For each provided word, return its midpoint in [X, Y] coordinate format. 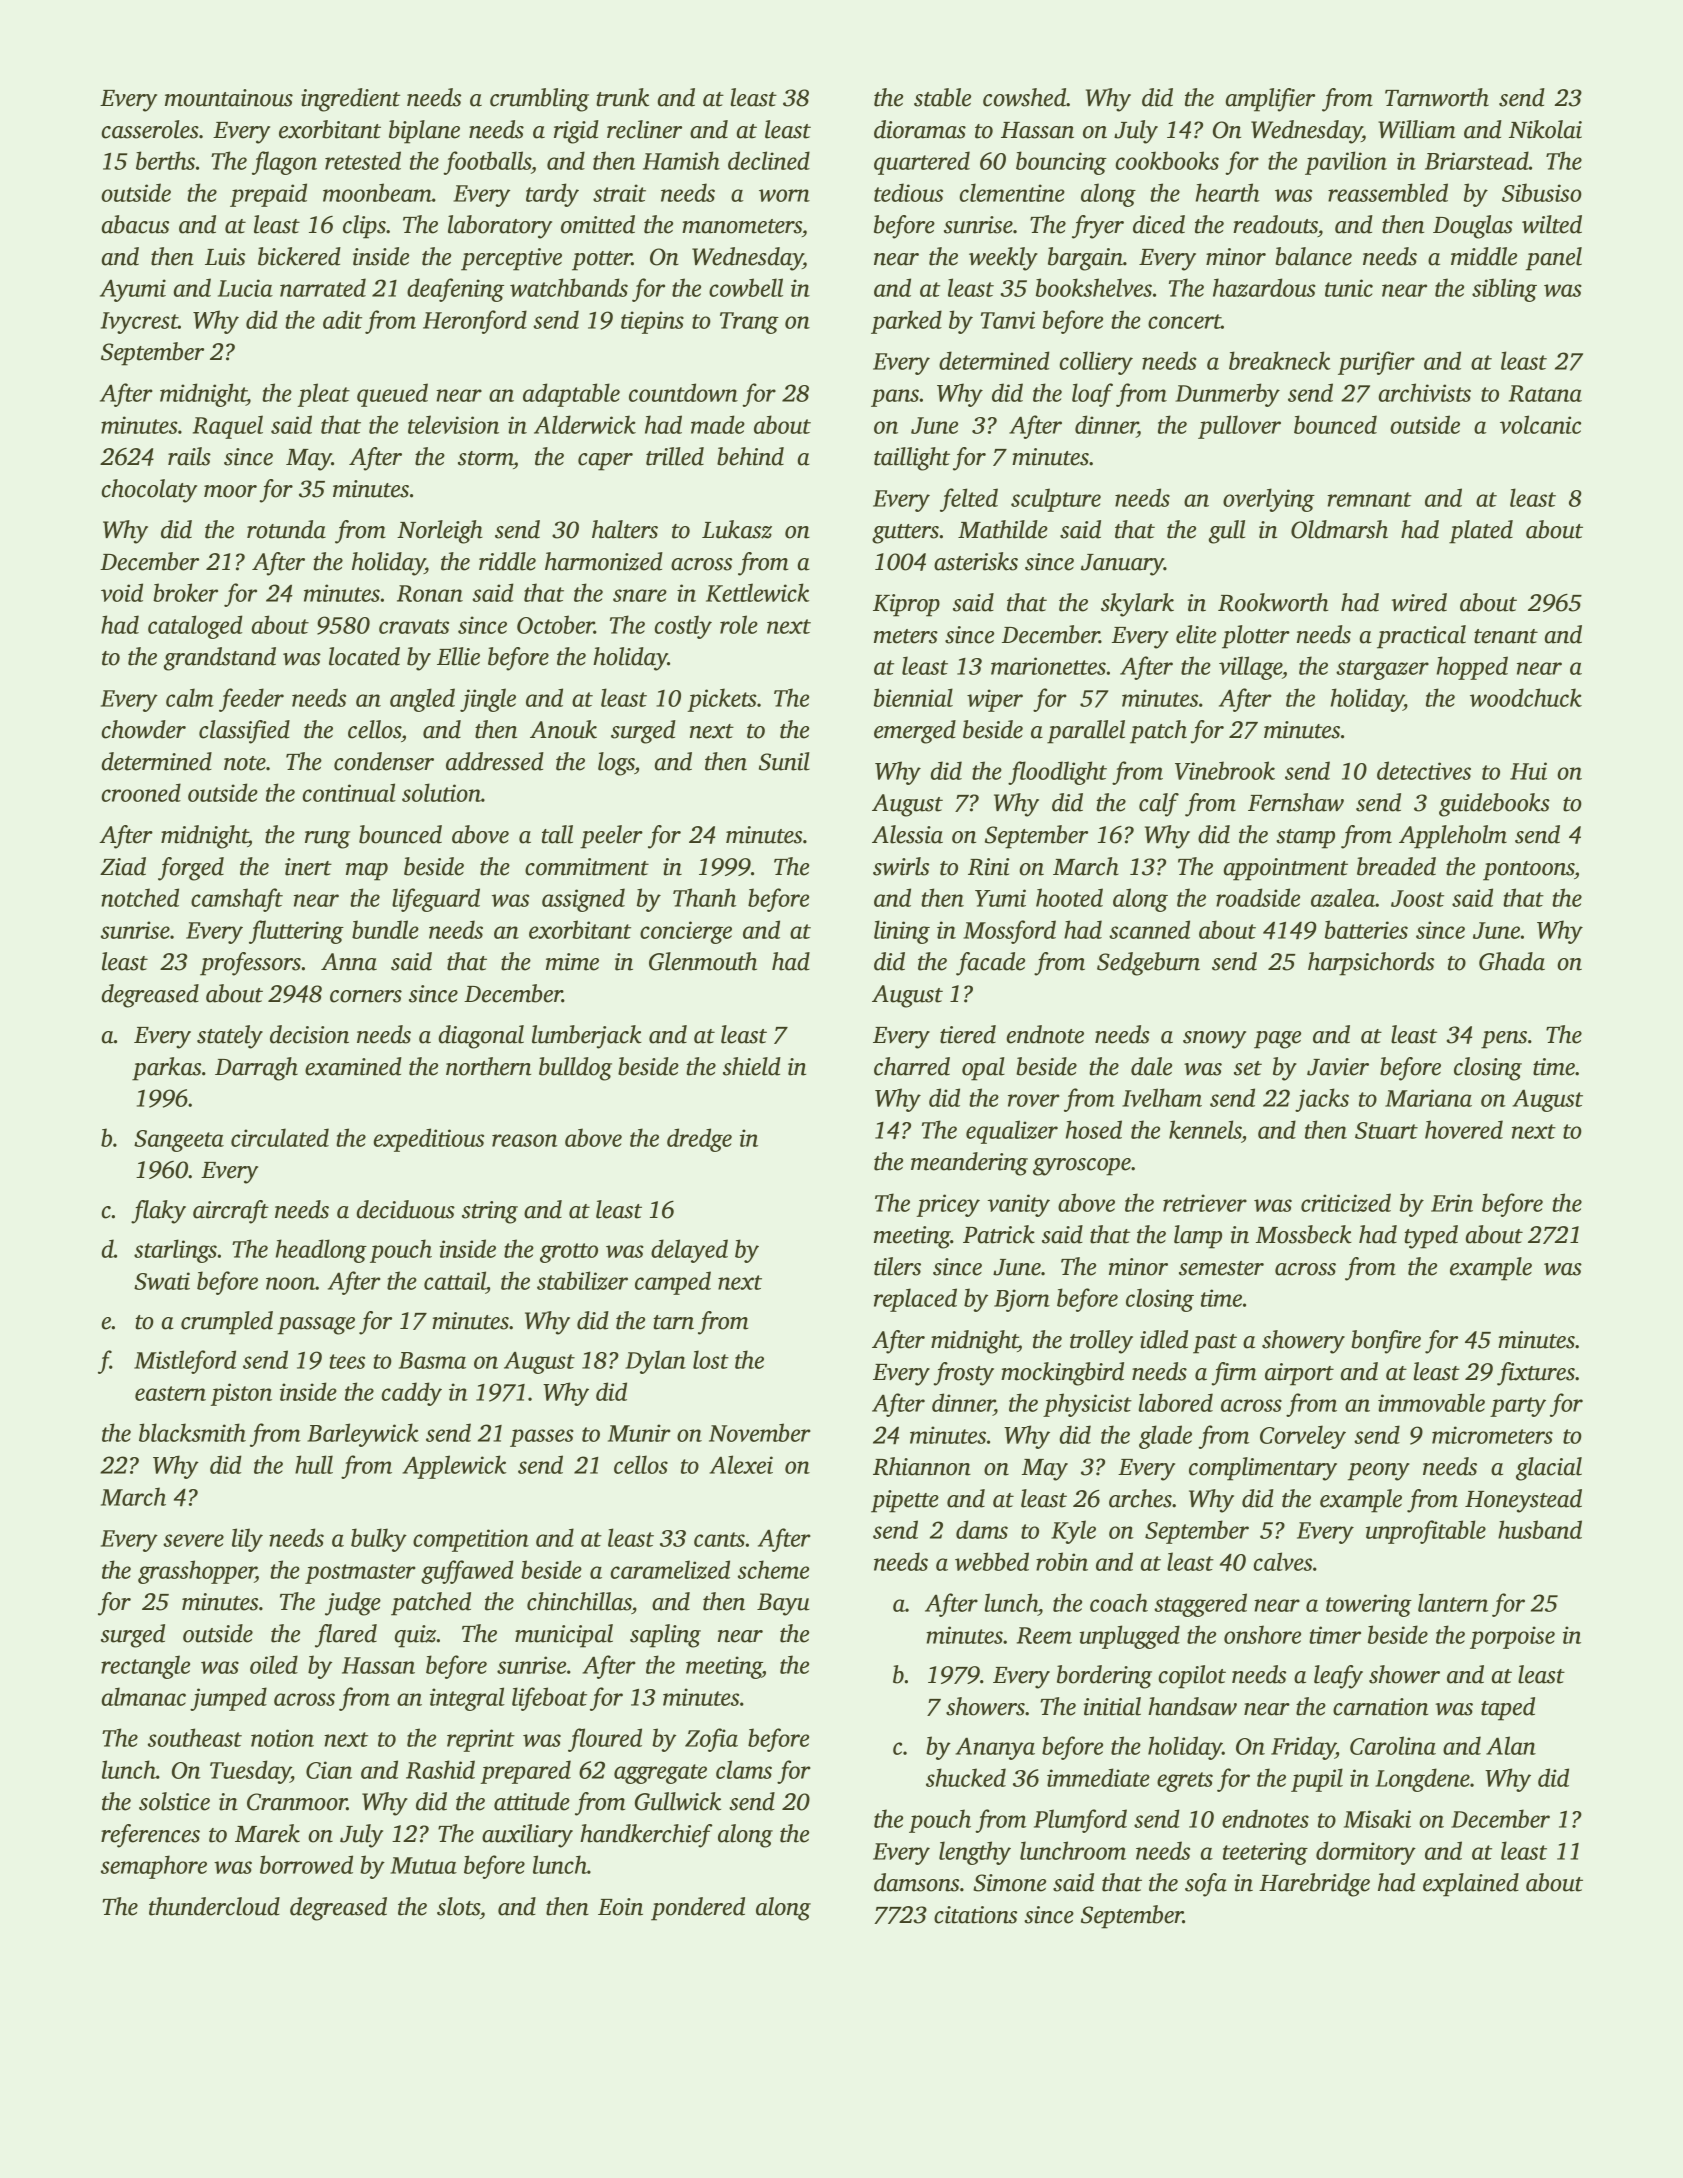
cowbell [746, 287]
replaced [915, 1300]
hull [314, 1464]
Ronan [430, 593]
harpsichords [1371, 964]
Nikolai [1545, 129]
